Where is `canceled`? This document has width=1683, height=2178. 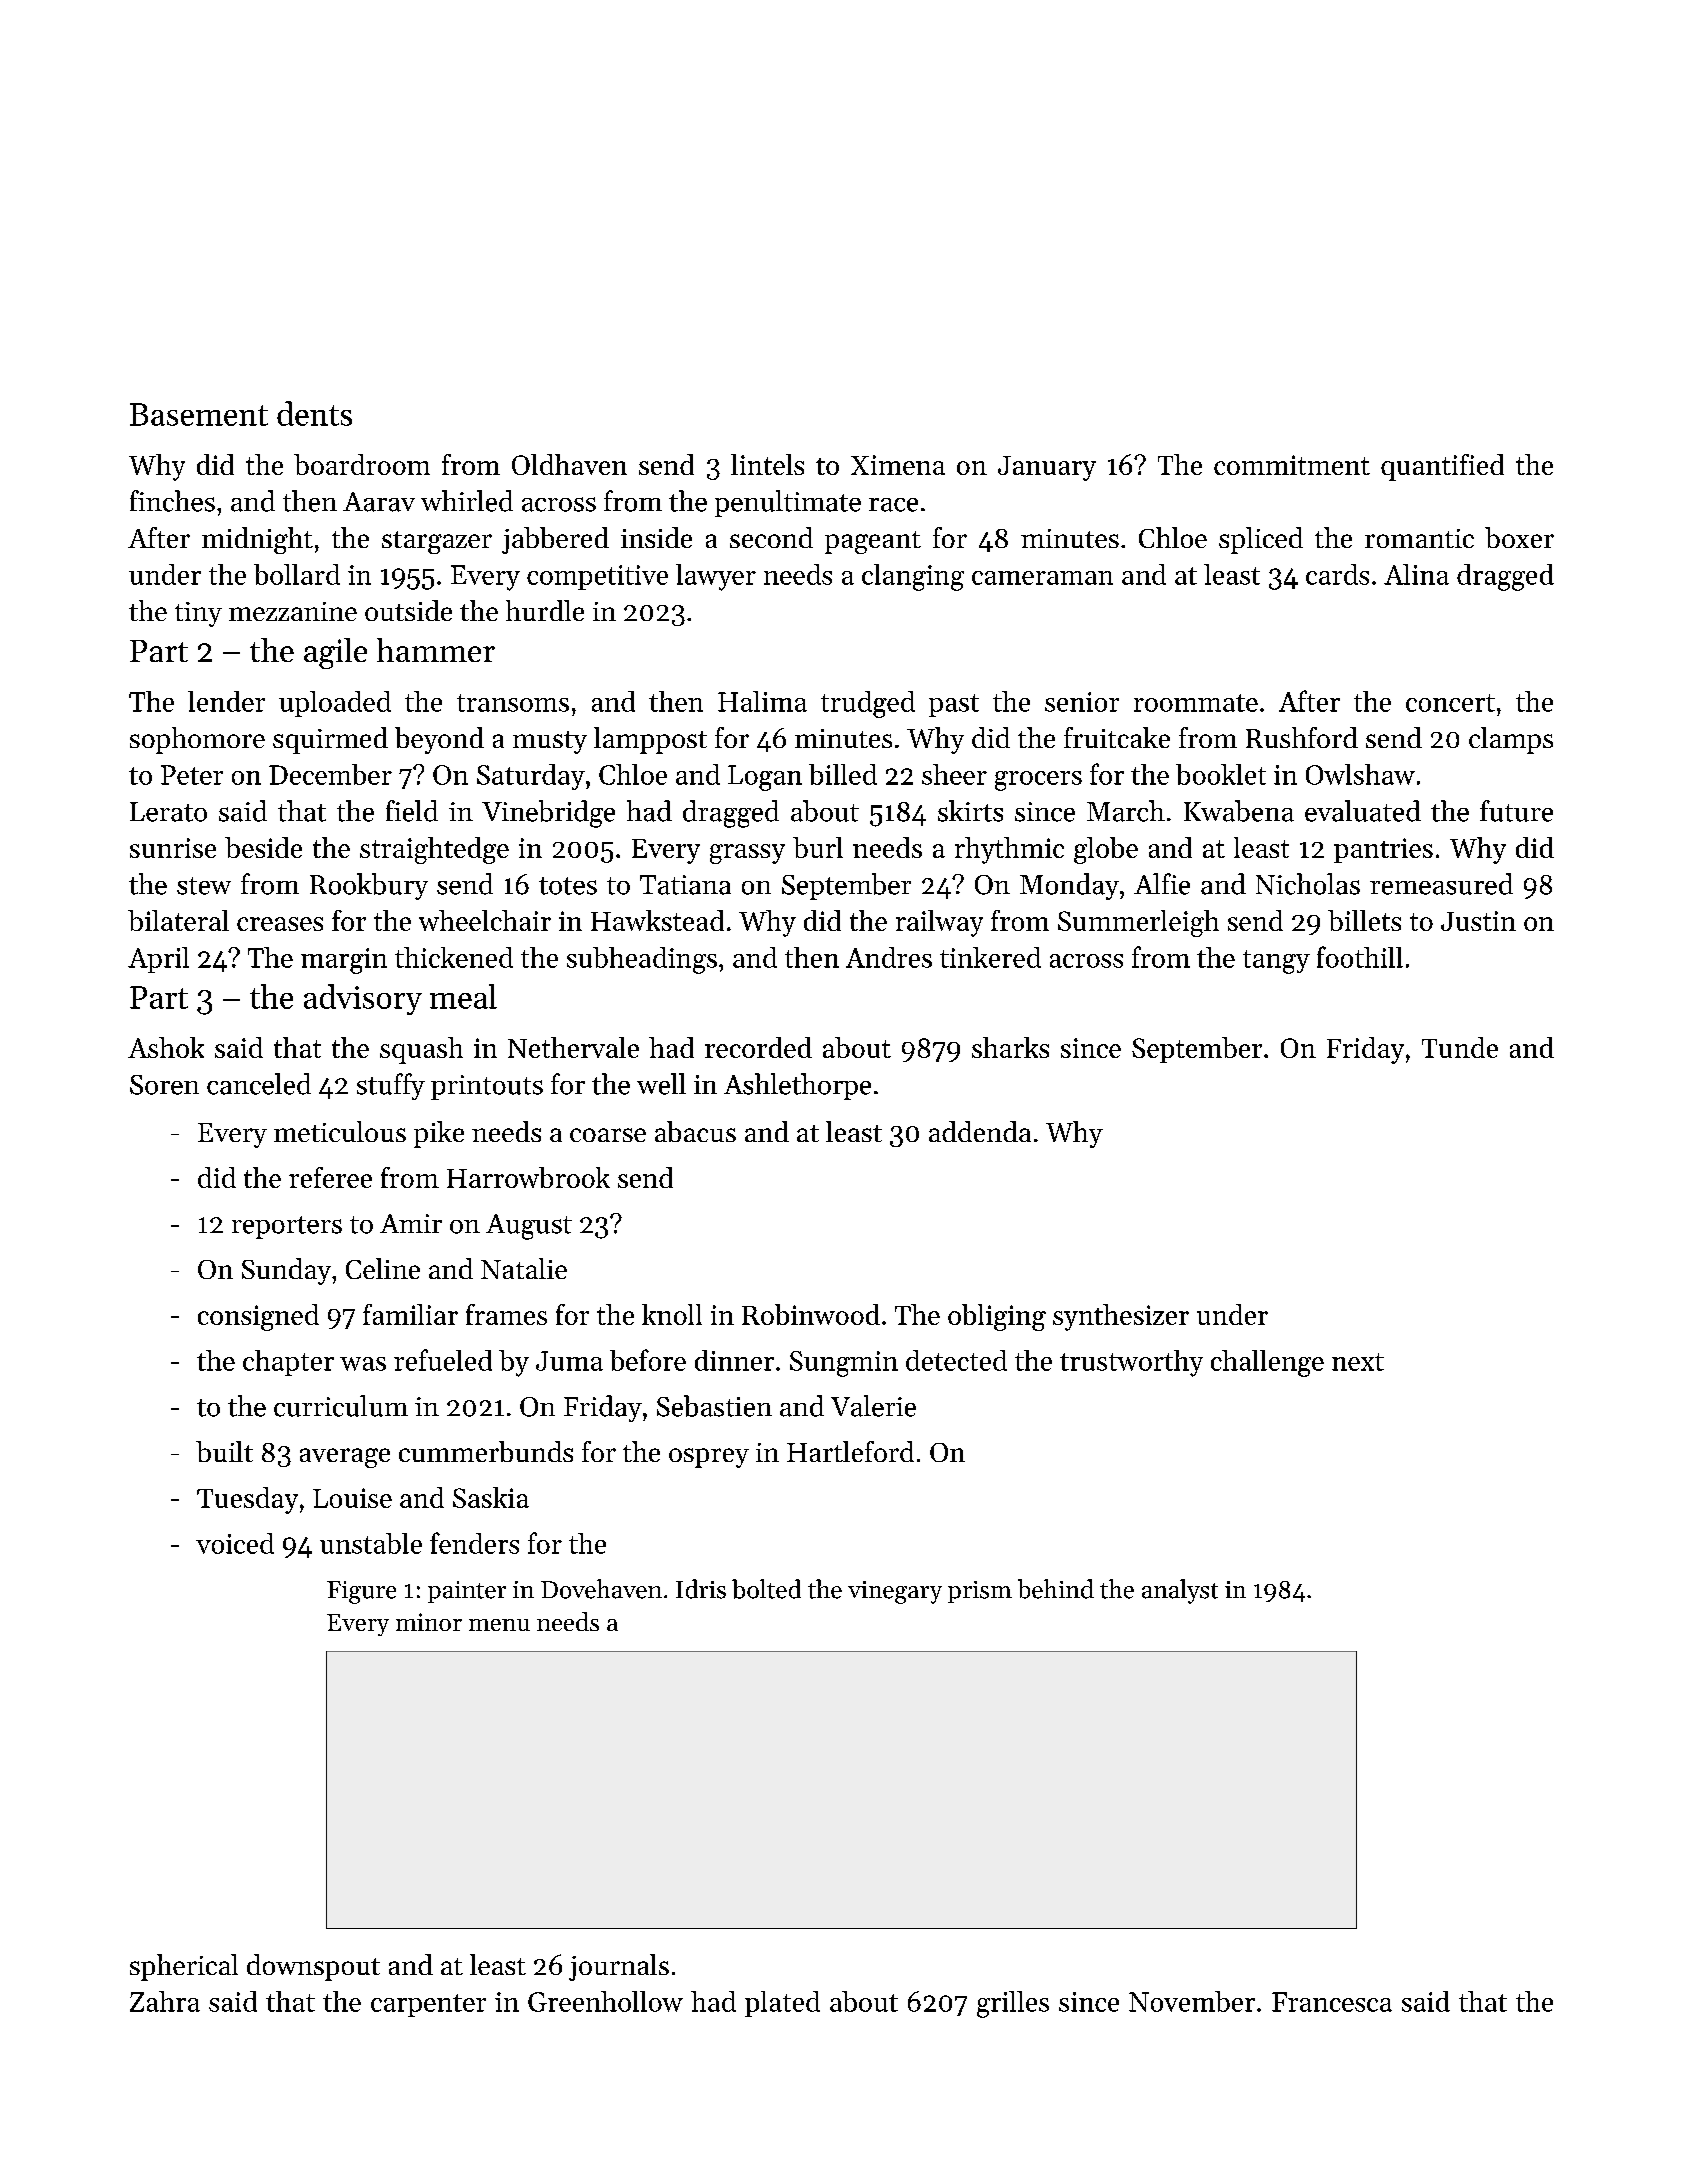 canceled is located at coordinates (259, 1084).
